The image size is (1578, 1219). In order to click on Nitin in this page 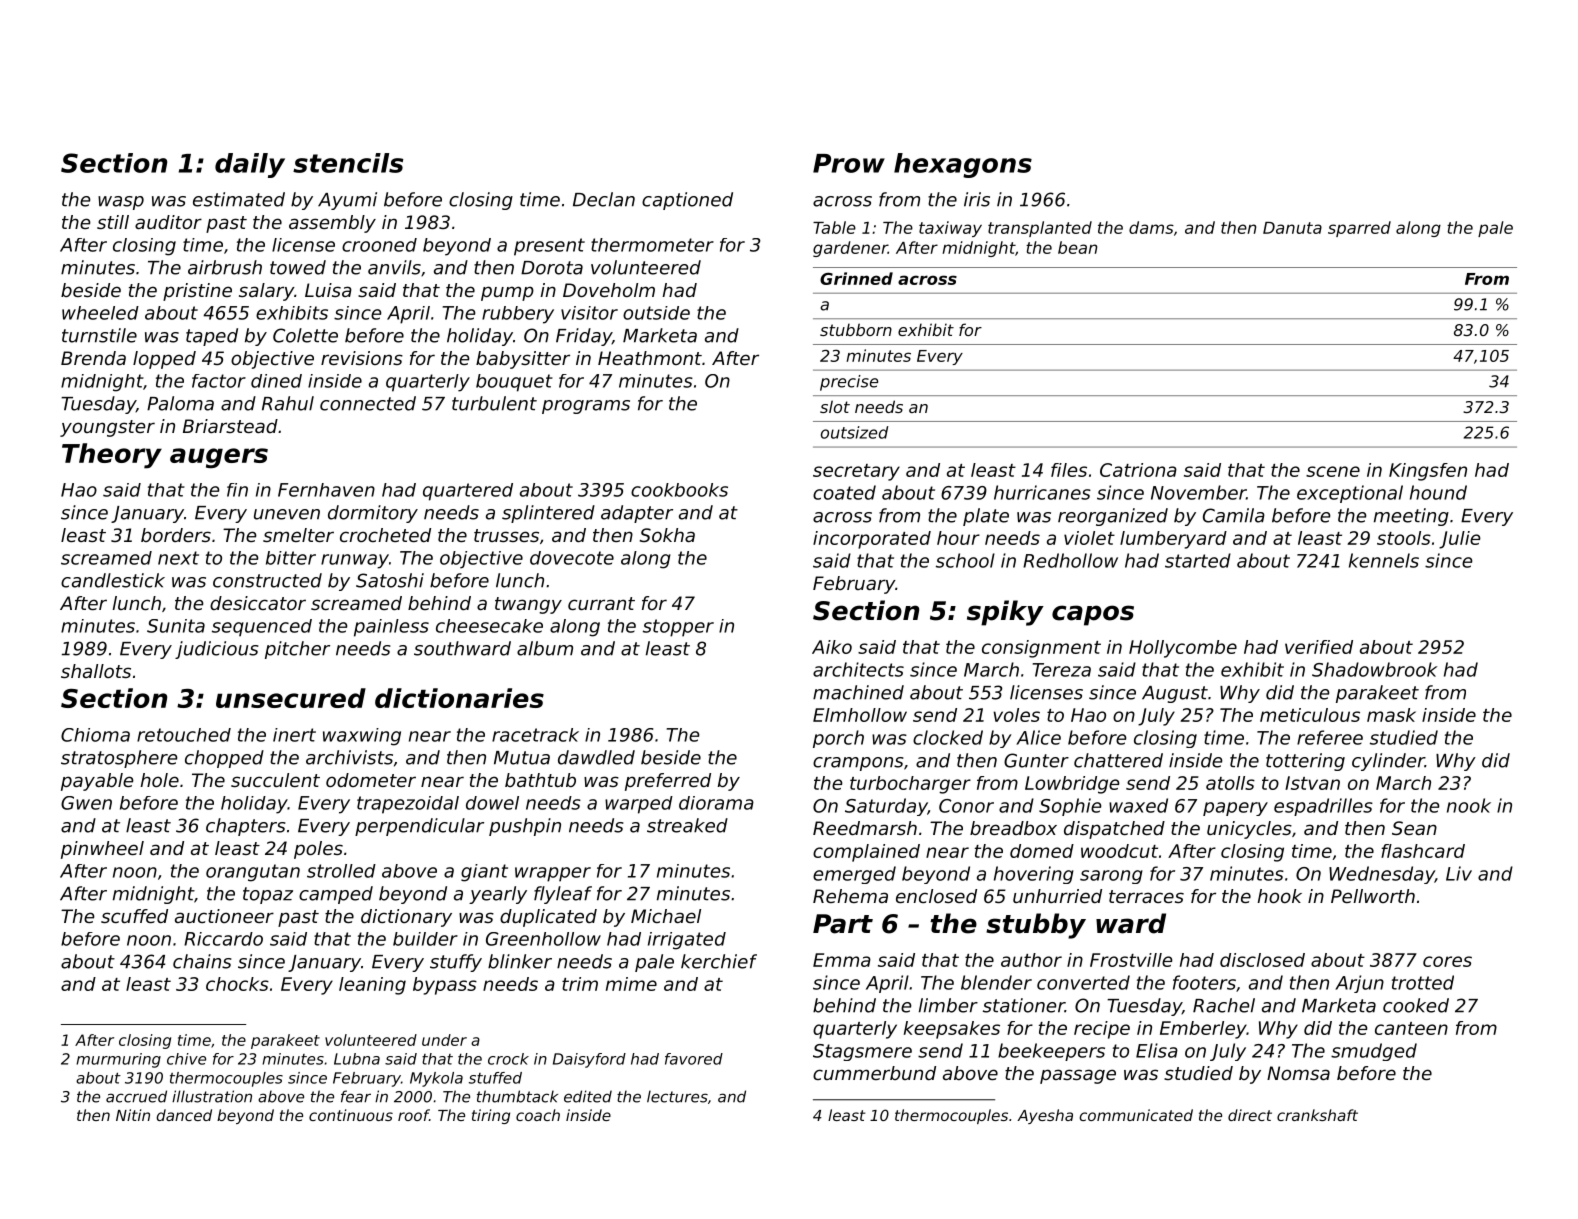, I will do `click(133, 1115)`.
